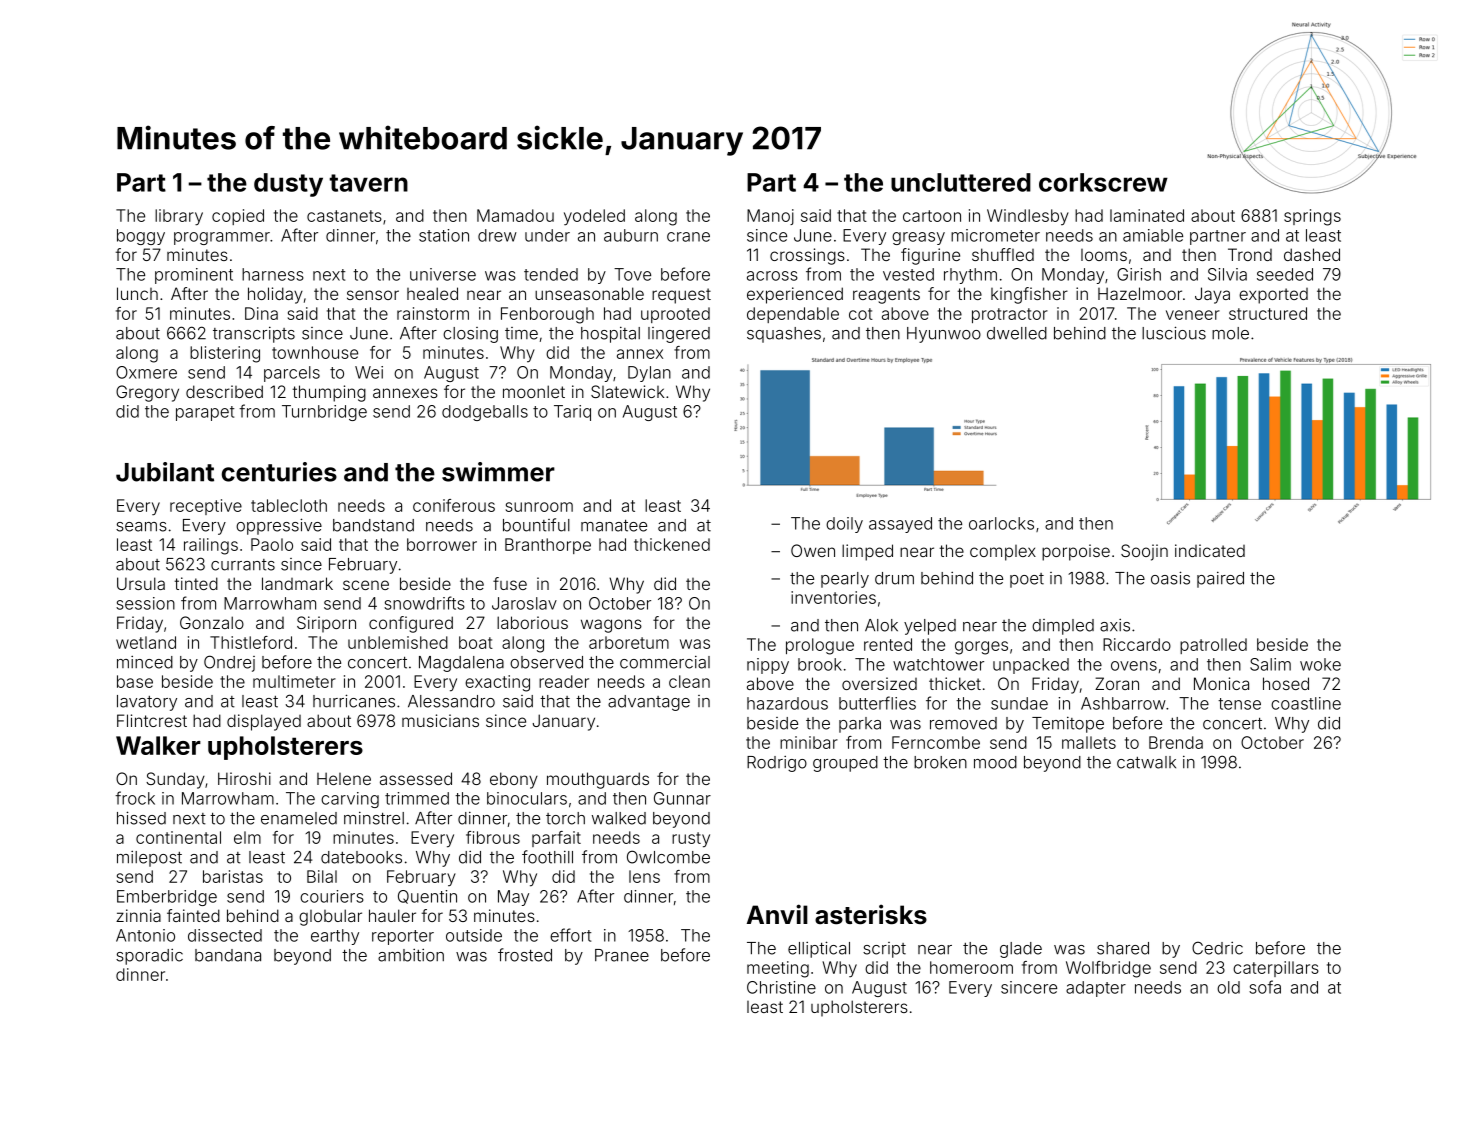  I want to click on effort, so click(570, 935).
